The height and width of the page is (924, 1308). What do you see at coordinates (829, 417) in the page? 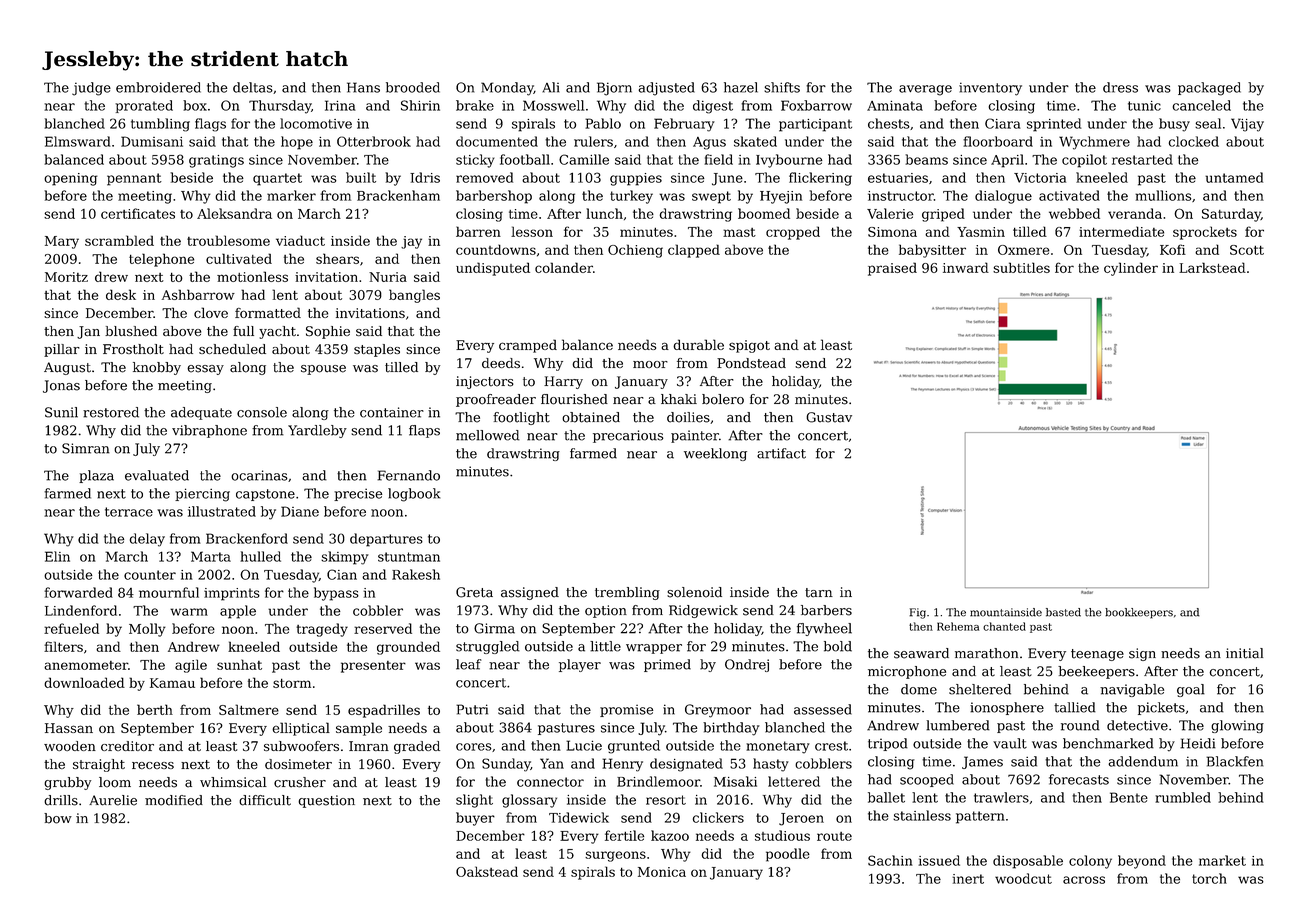
I see `Gustav` at bounding box center [829, 417].
